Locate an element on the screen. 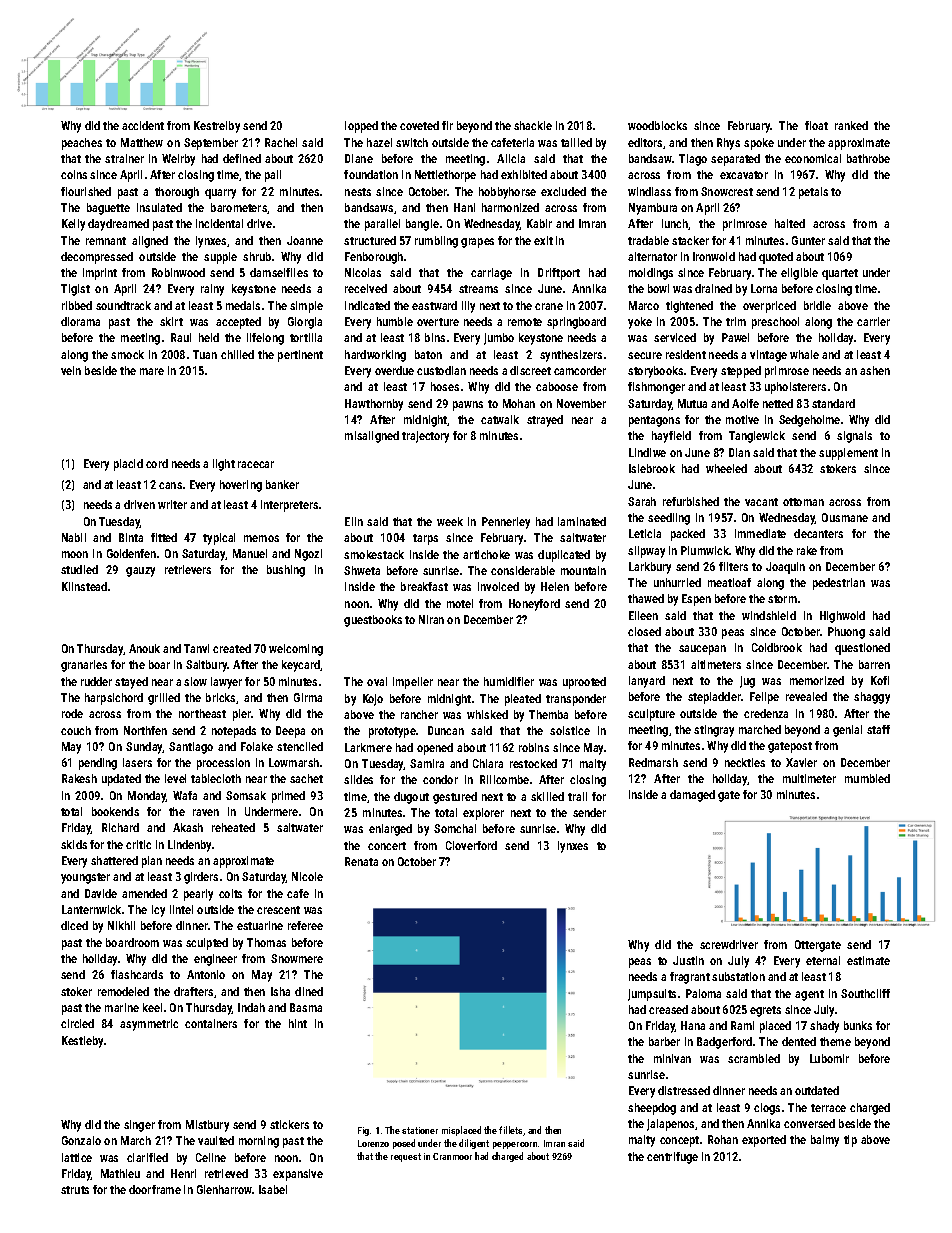  mare is located at coordinates (152, 371).
